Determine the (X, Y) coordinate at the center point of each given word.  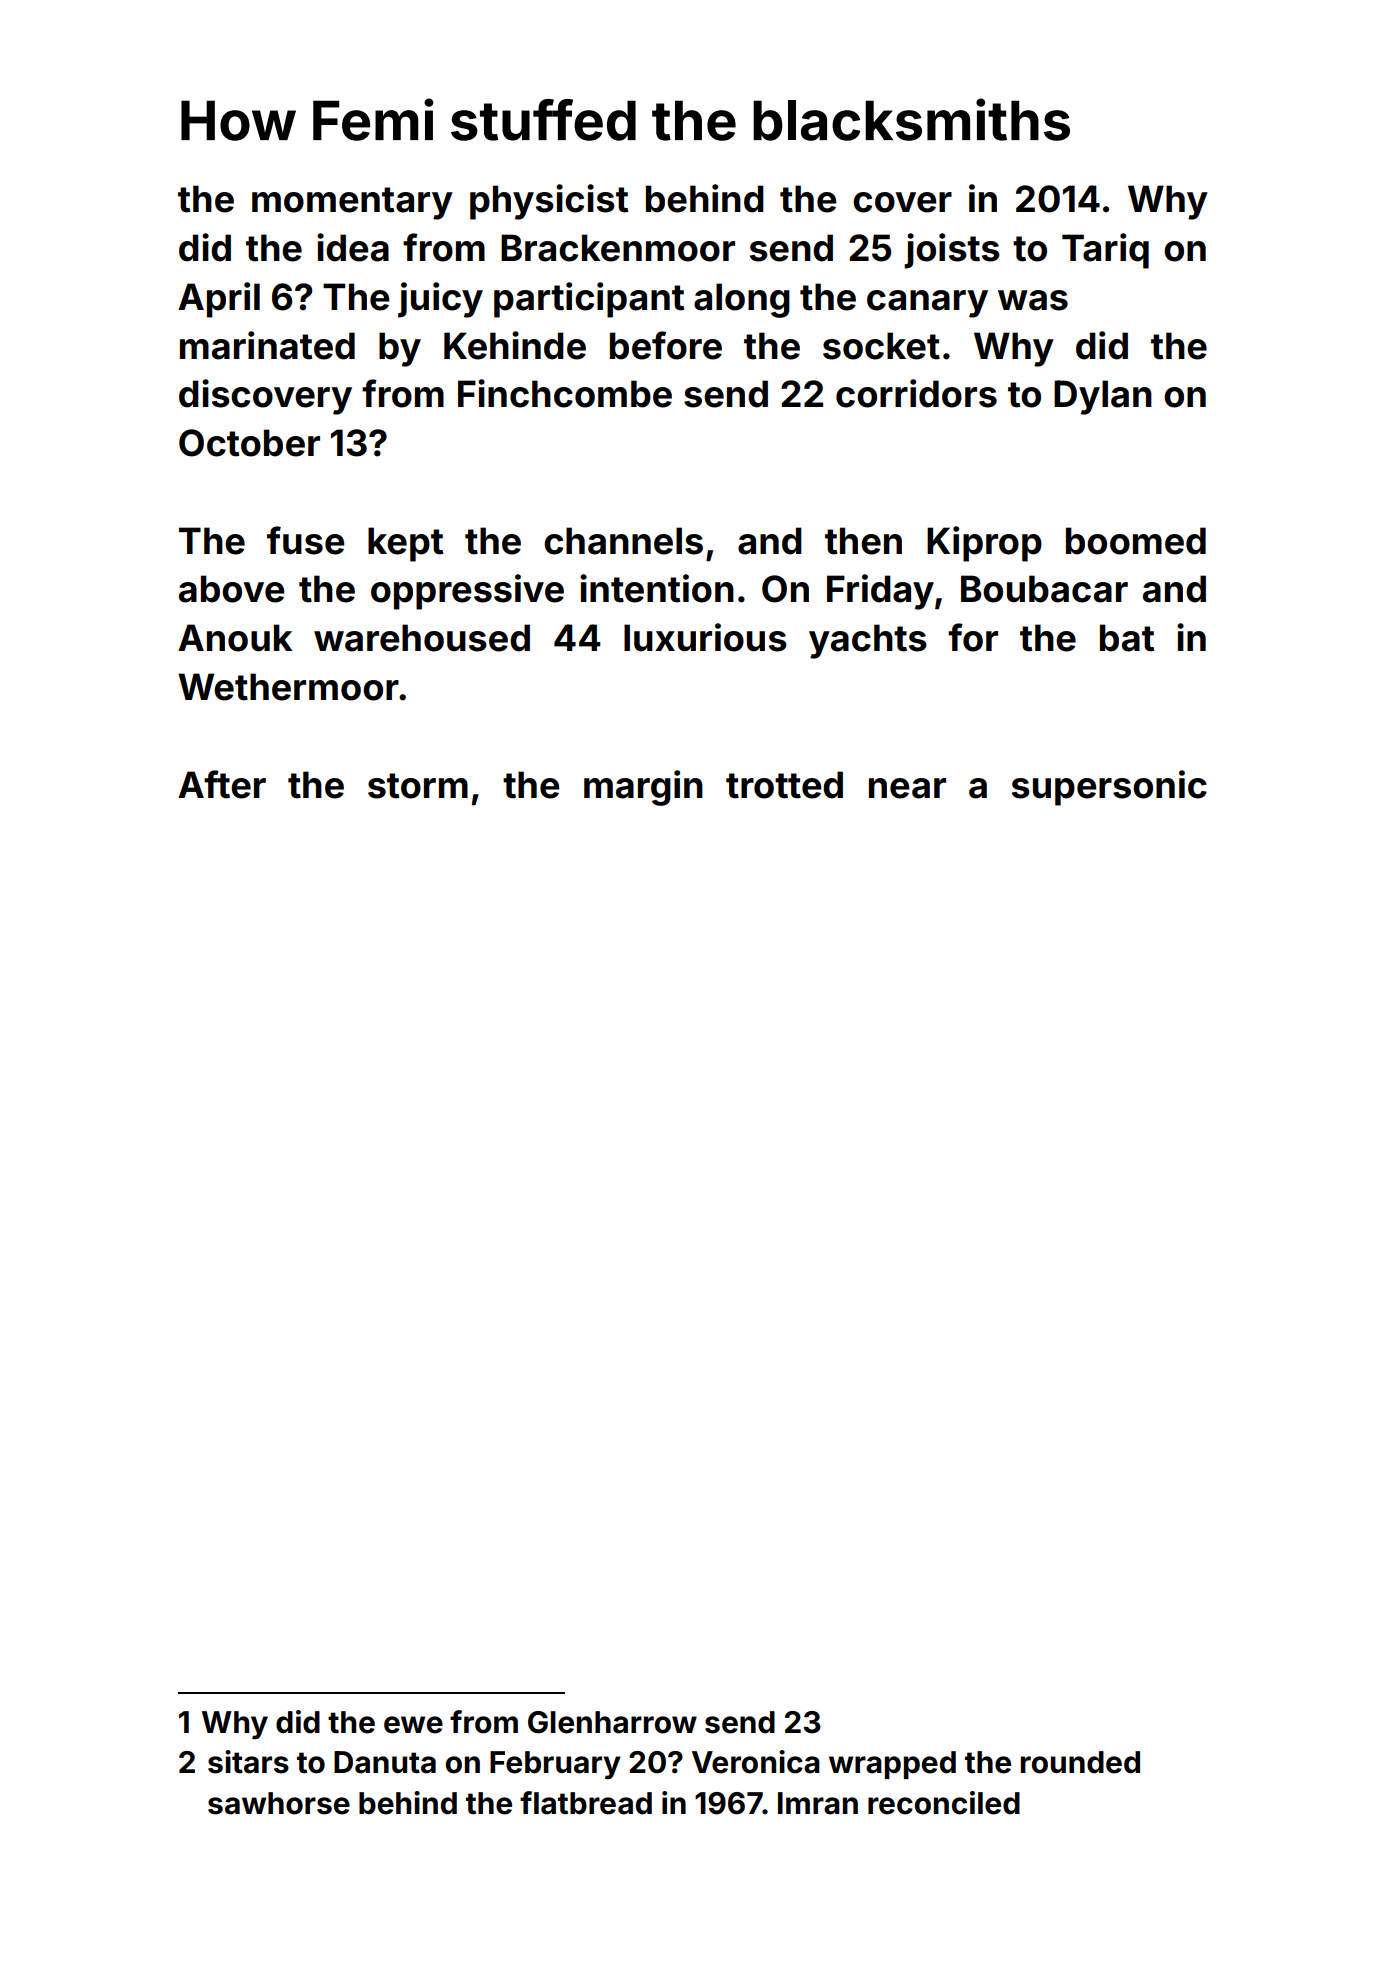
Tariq (1105, 251)
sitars (248, 1762)
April (219, 300)
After (222, 784)
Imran (818, 1803)
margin (643, 788)
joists (952, 251)
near (907, 788)
